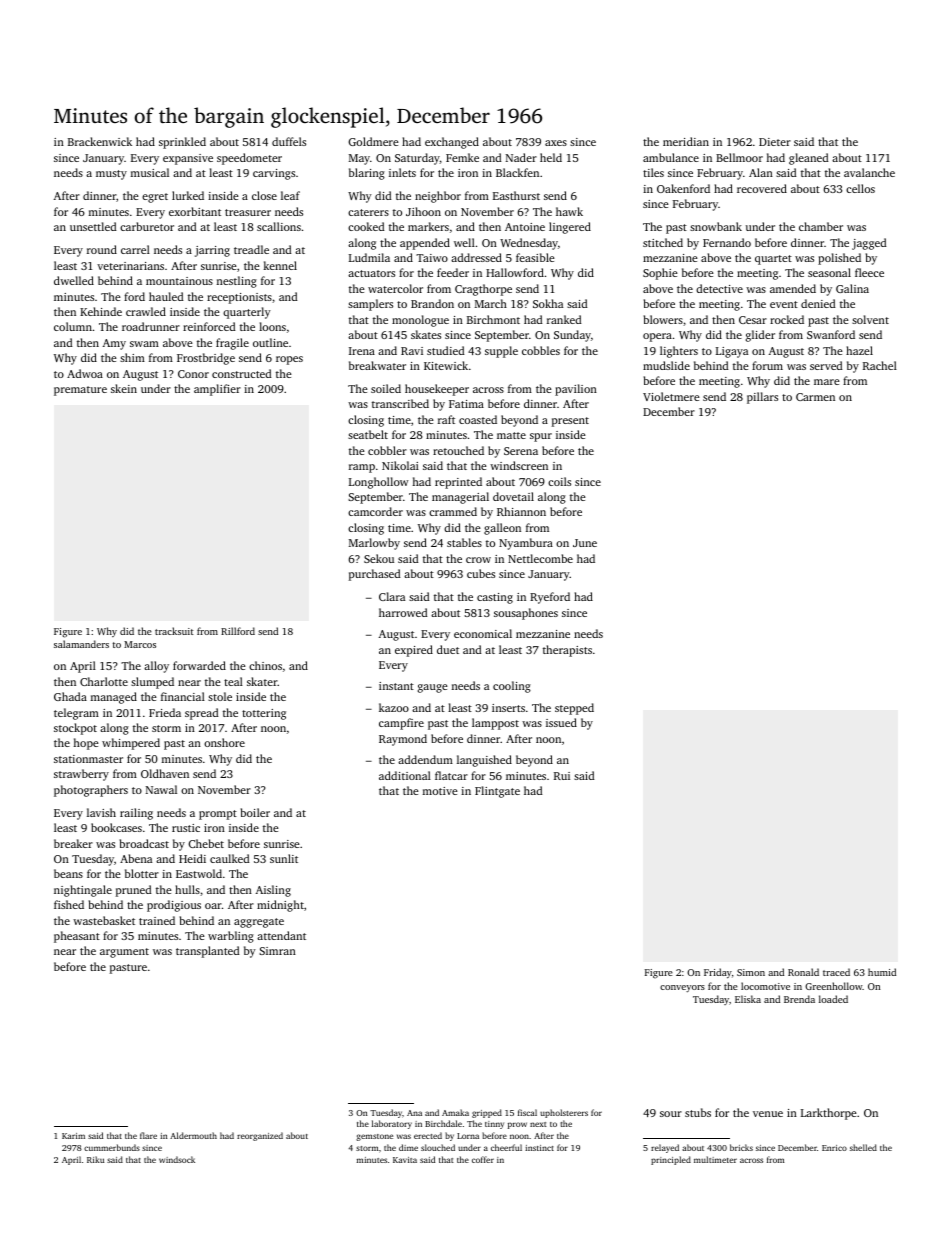 The image size is (952, 1233). I want to click on reorganized, so click(260, 1136).
